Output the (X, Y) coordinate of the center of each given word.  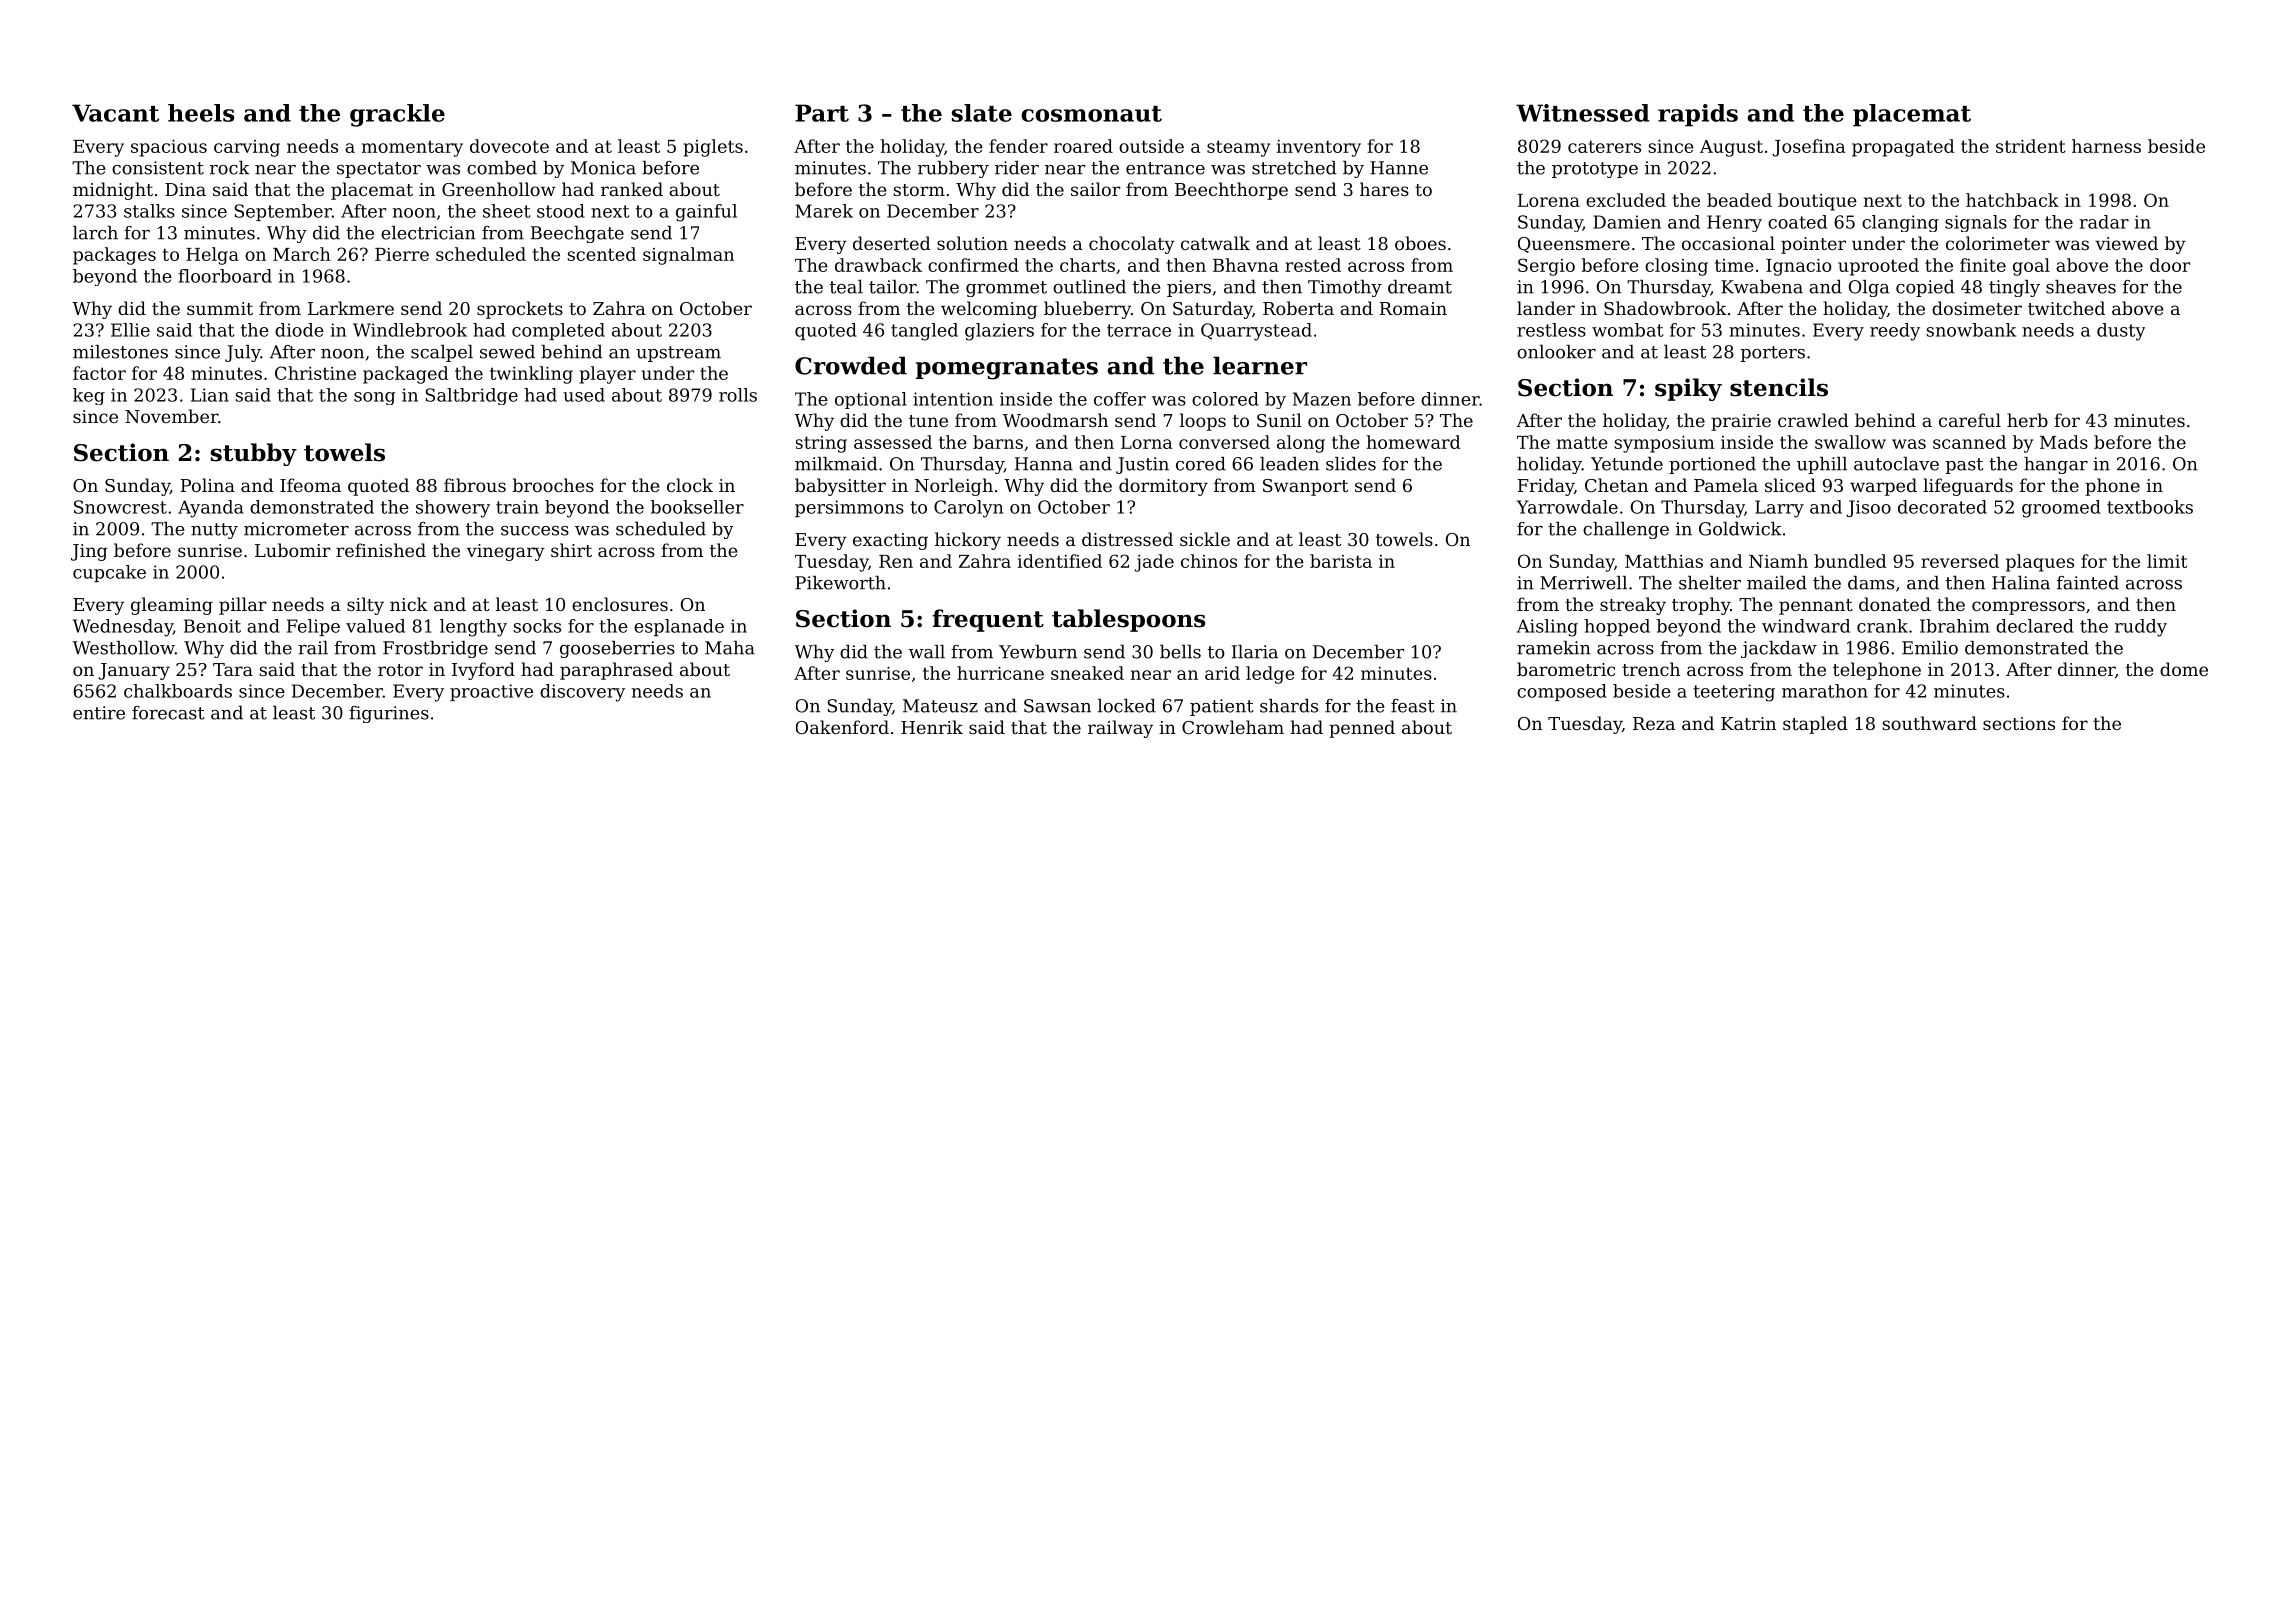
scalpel (442, 353)
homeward (1413, 442)
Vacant (115, 113)
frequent (988, 620)
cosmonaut (1091, 114)
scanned (1969, 442)
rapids (1698, 115)
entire (99, 713)
